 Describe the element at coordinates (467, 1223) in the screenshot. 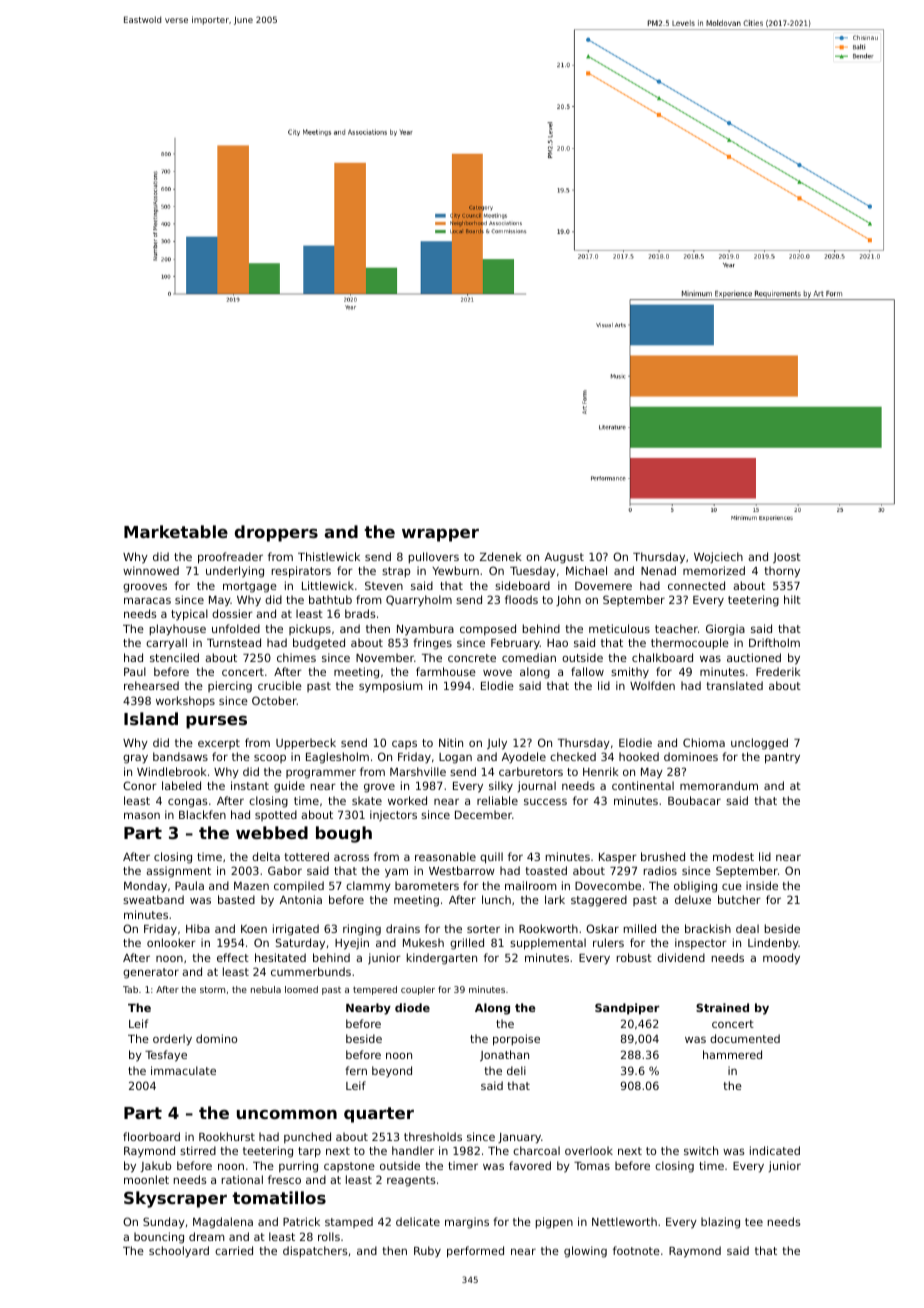

I see `margins` at that location.
